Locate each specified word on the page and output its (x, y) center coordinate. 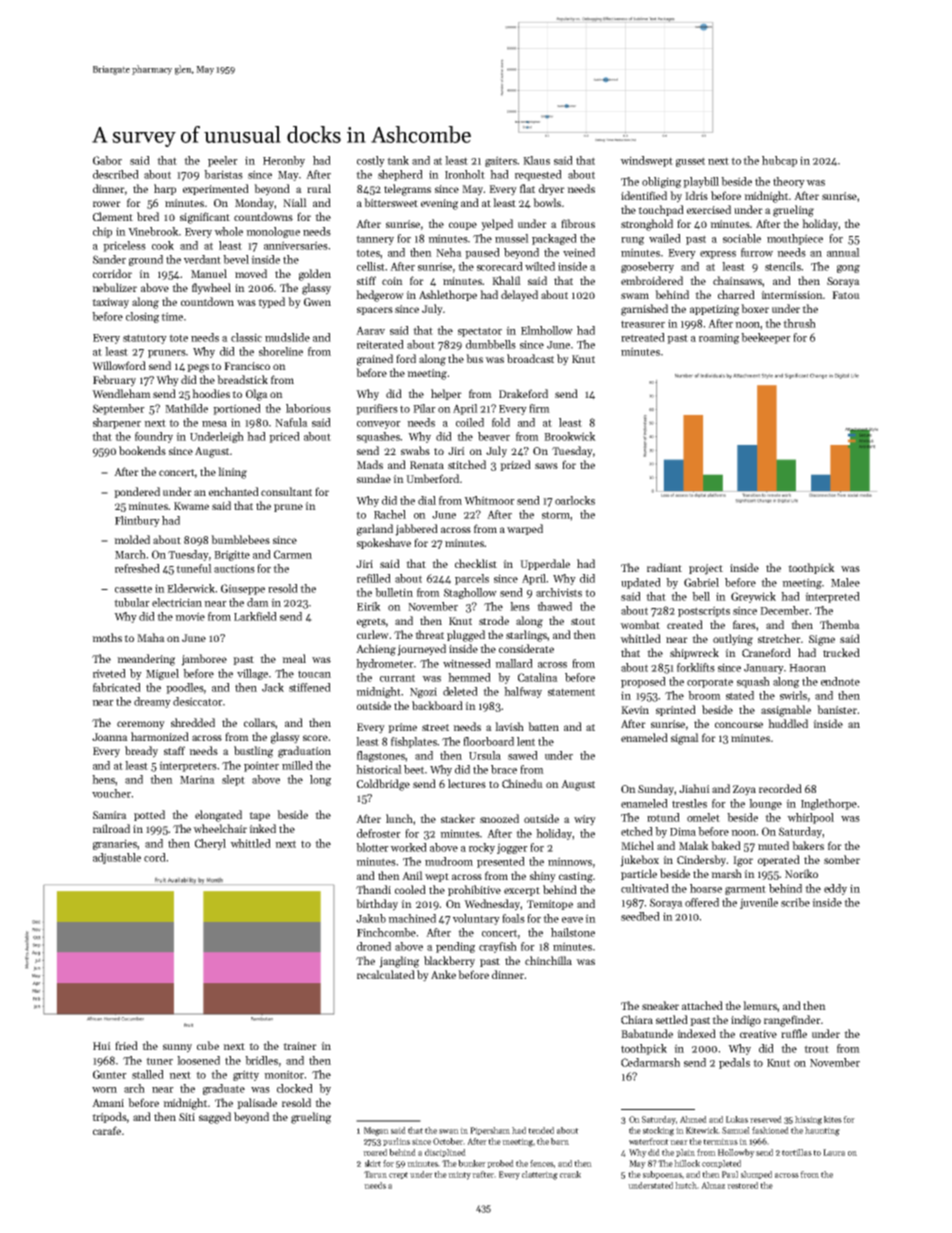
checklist (476, 563)
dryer (552, 190)
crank (570, 1174)
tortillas (797, 1152)
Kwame (191, 506)
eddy (835, 889)
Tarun (375, 1174)
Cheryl (210, 844)
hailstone (573, 932)
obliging (661, 182)
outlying (733, 640)
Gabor (107, 160)
